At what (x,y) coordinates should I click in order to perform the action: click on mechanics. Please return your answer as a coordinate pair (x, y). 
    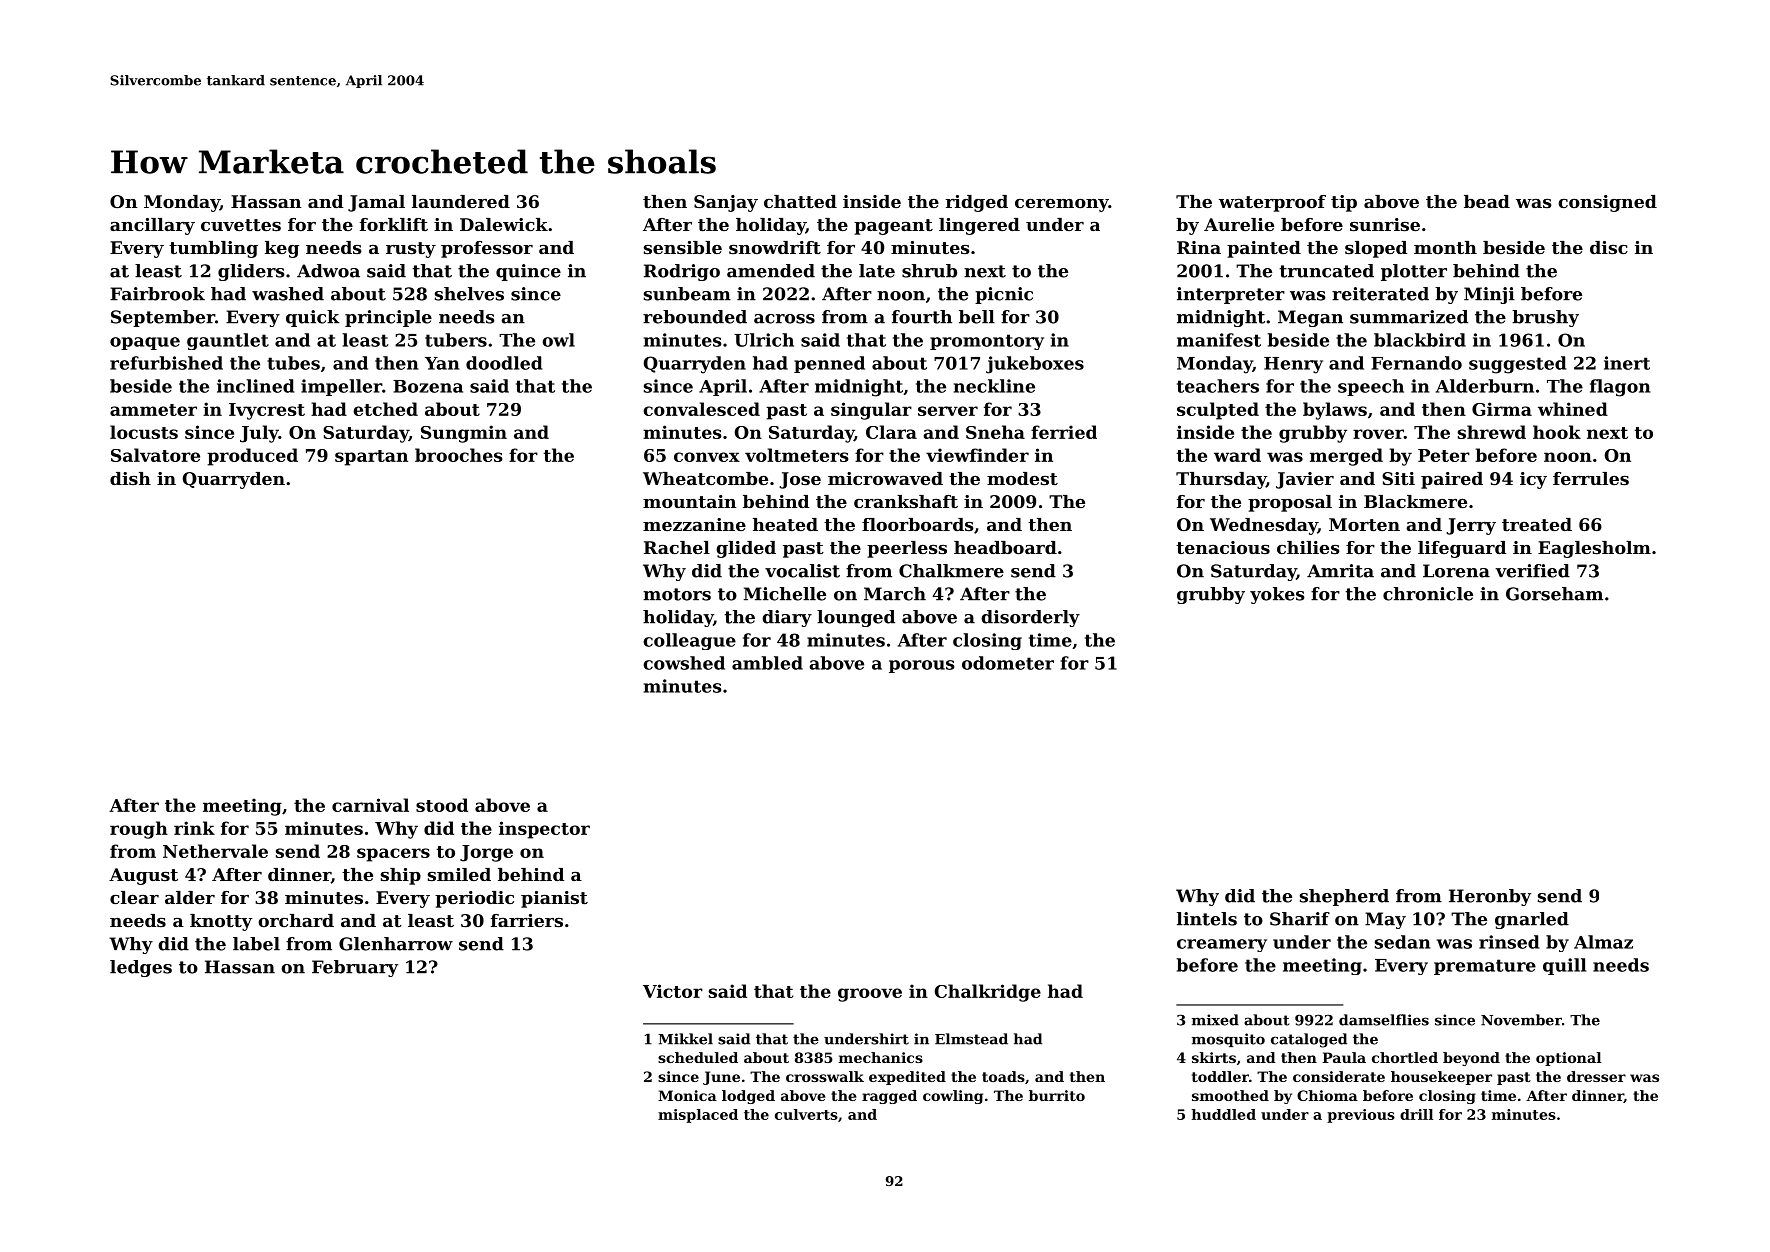
    Looking at the image, I should click on (881, 1057).
